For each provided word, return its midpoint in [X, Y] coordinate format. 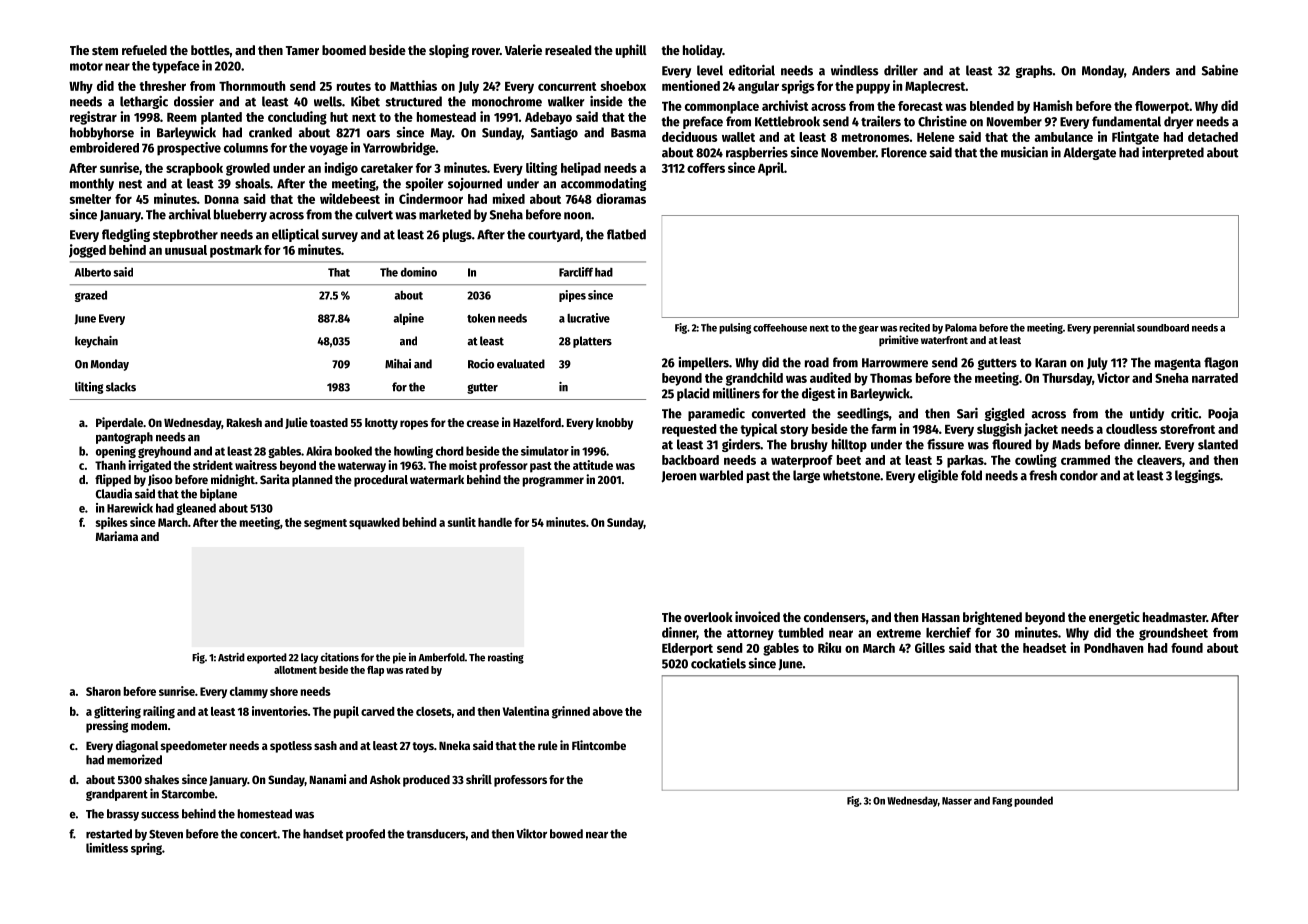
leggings [1197, 476]
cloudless [1131, 429]
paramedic [716, 414]
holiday [702, 51]
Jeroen [678, 477]
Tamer [302, 50]
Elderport [687, 649]
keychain [96, 342]
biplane [218, 494]
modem [149, 725]
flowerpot [1162, 107]
